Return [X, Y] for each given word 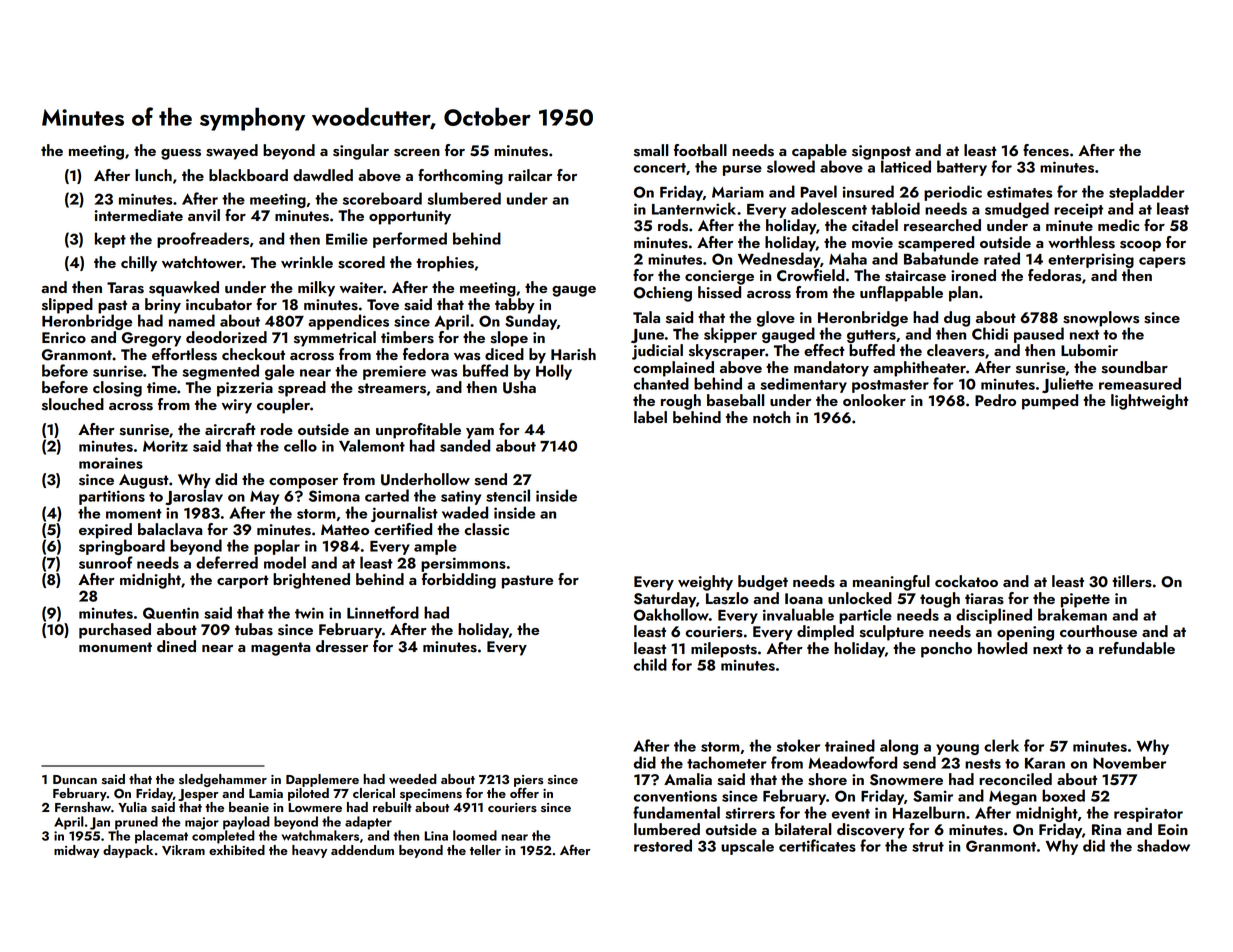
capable [819, 152]
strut [928, 847]
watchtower [202, 262]
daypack [128, 851]
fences [1046, 150]
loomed [475, 835]
